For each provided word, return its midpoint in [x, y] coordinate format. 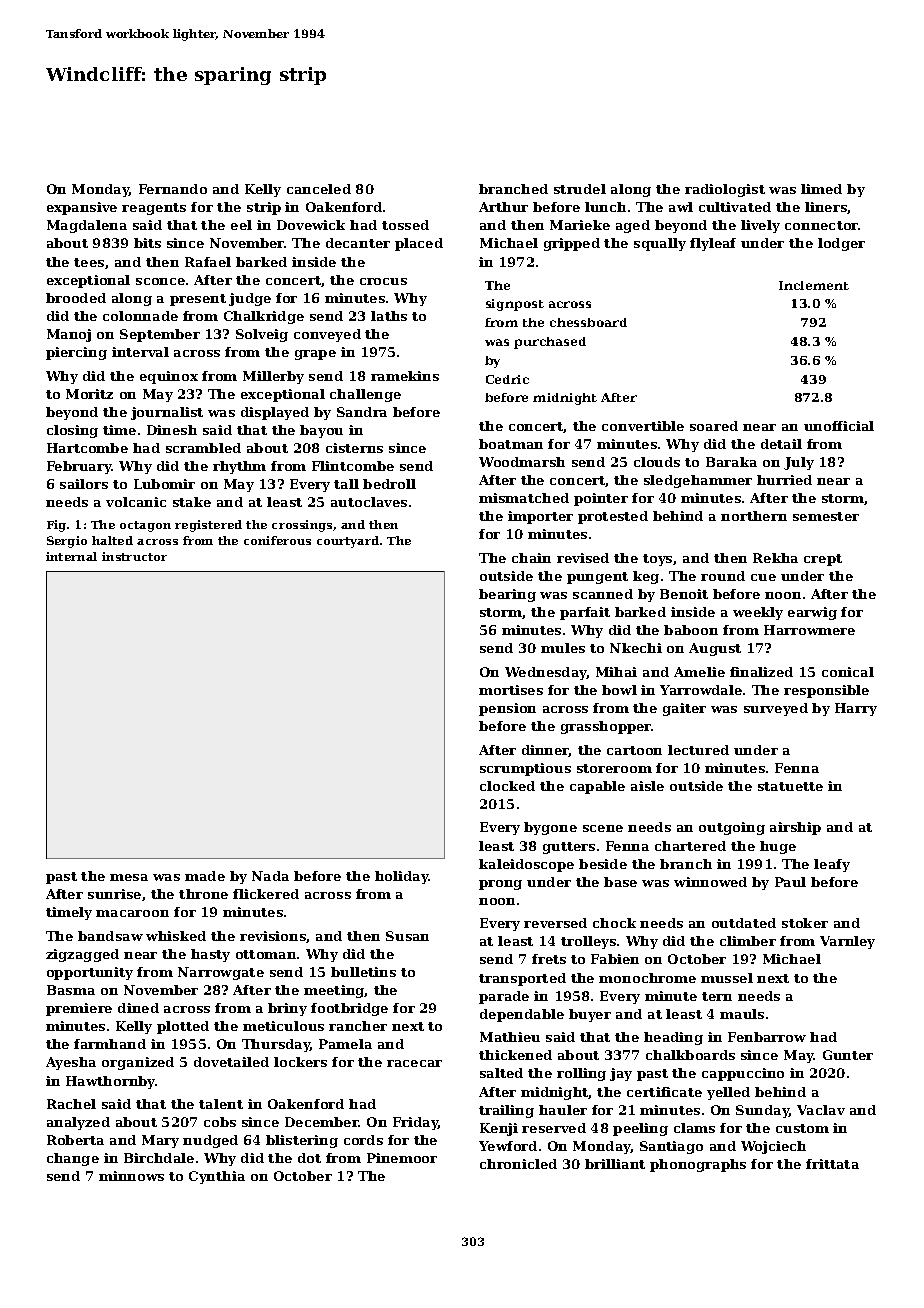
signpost [515, 305]
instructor [134, 556]
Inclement [814, 285]
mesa [129, 877]
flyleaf [713, 244]
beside [603, 864]
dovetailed [231, 1062]
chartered [690, 846]
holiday [402, 877]
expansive [82, 208]
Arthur [503, 207]
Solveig [262, 335]
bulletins [363, 972]
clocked [507, 786]
